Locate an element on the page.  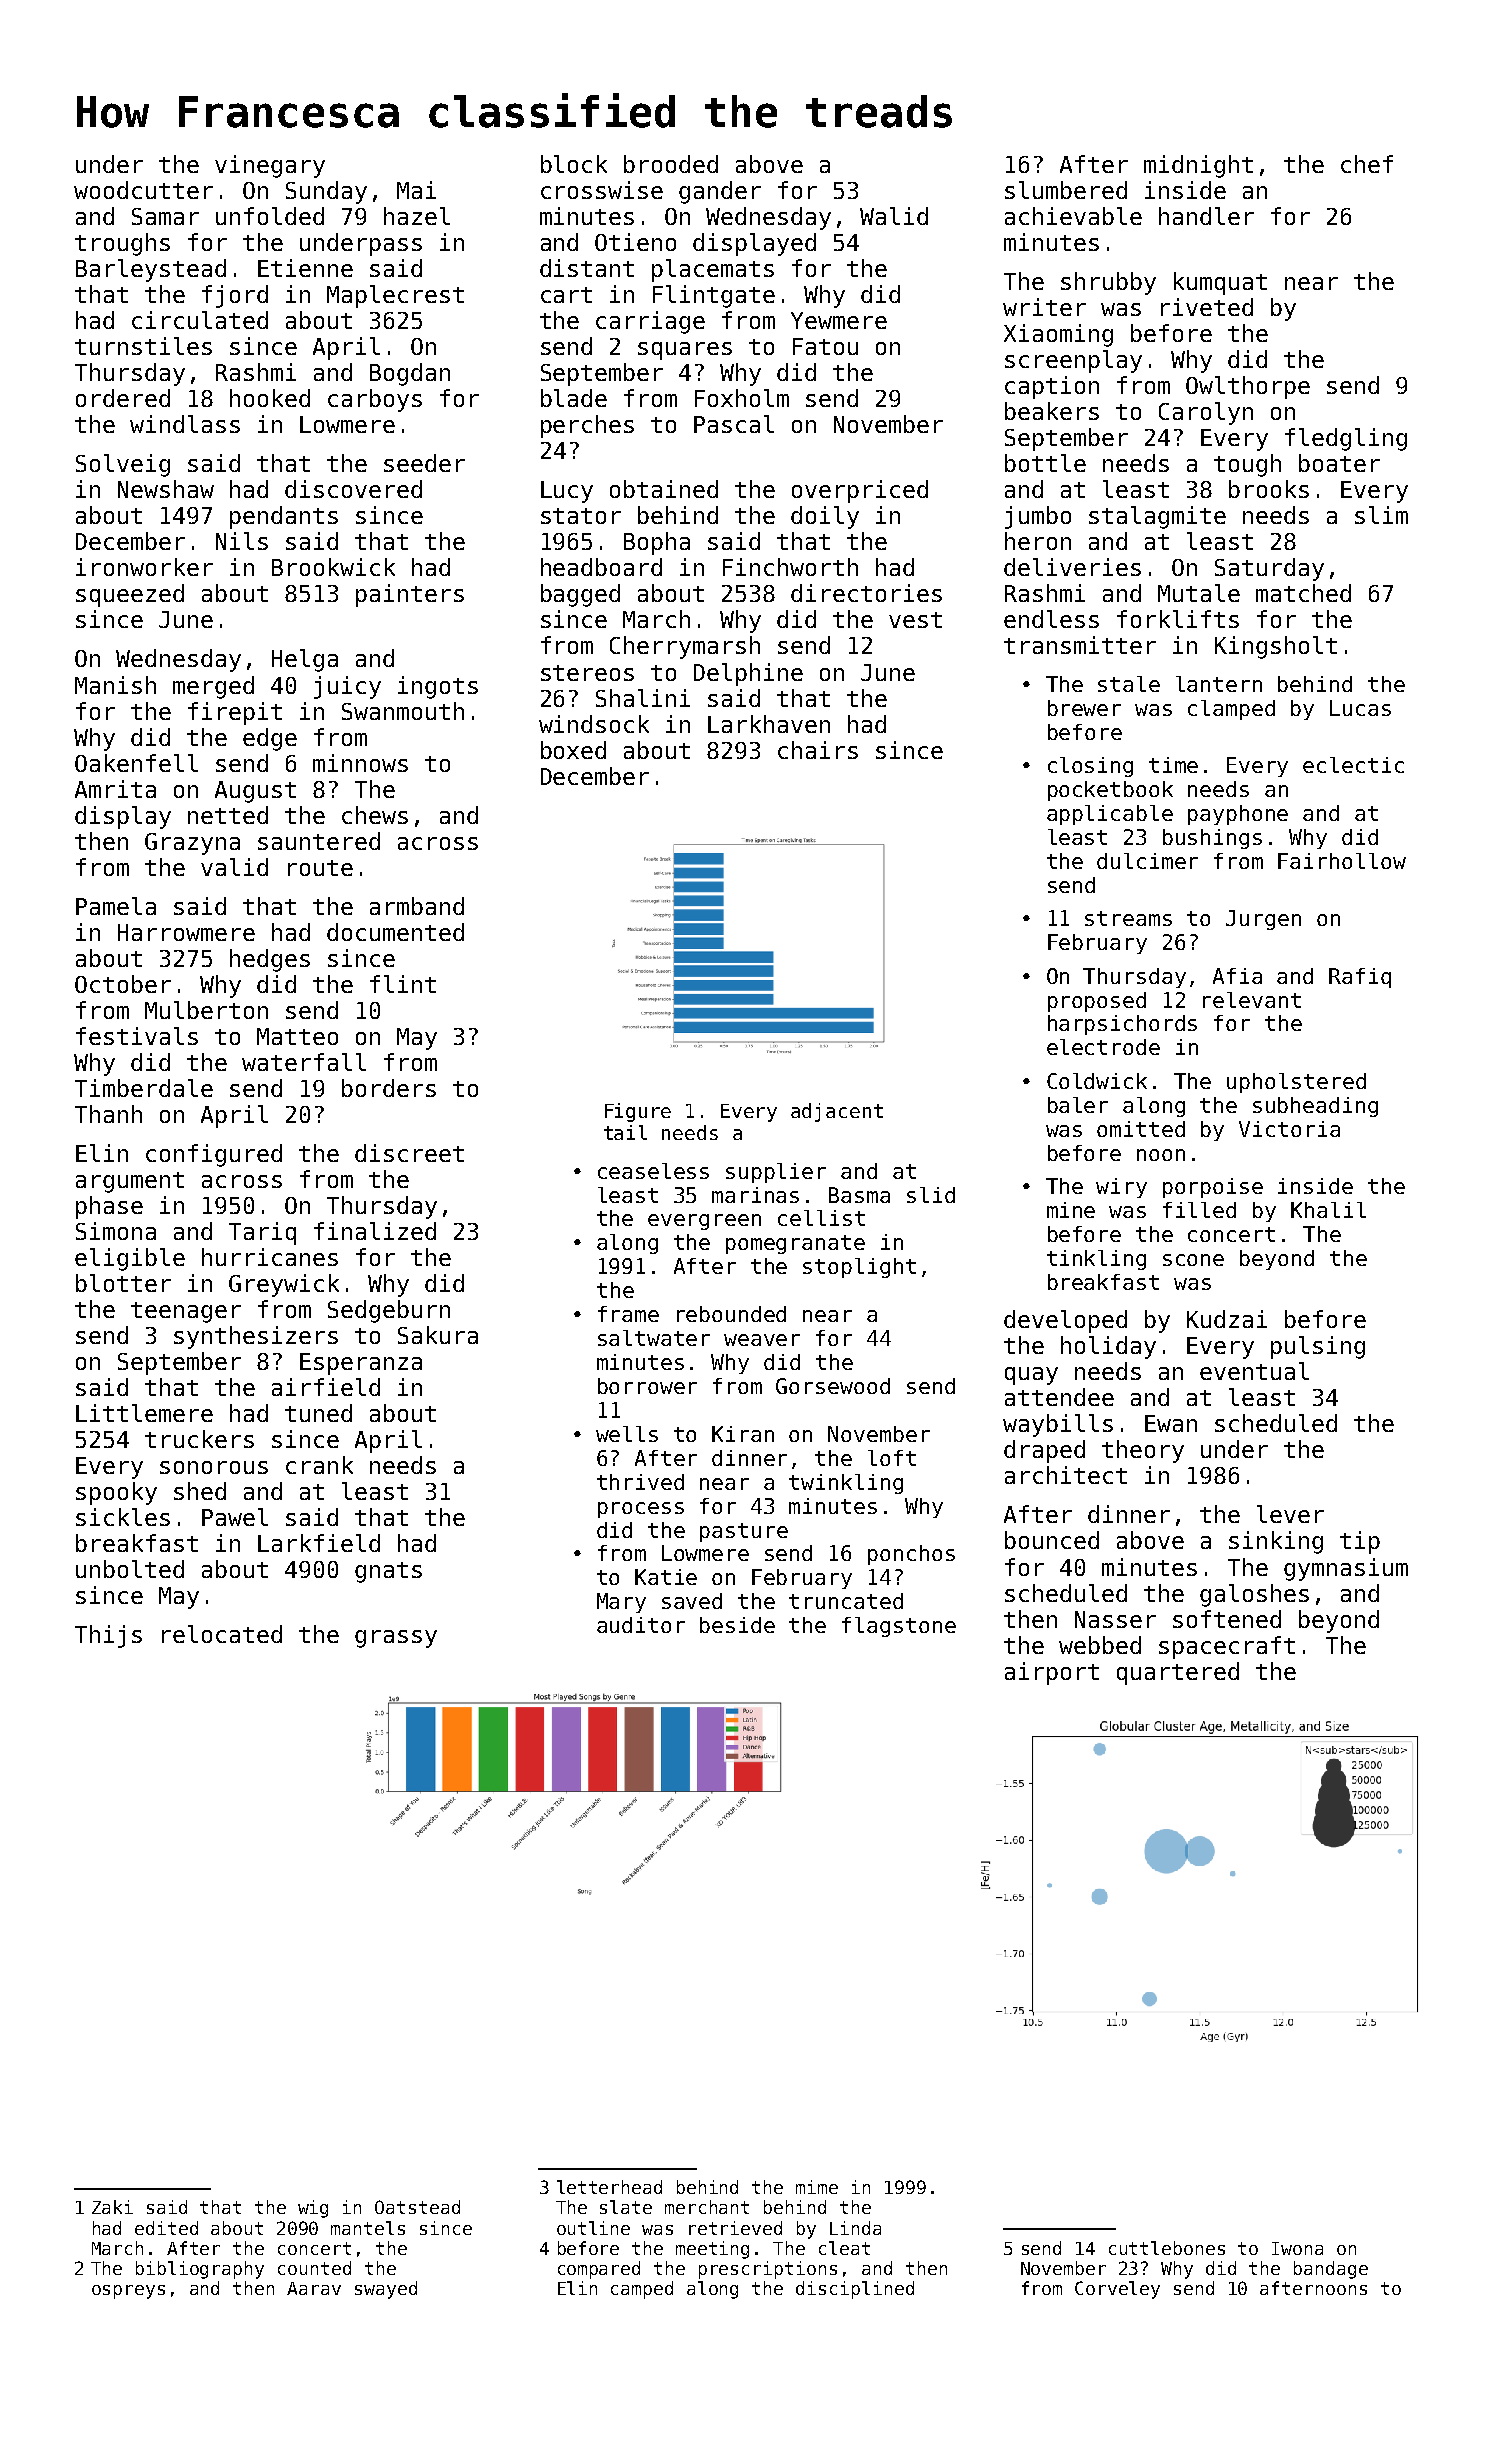
woodcutter is located at coordinates (143, 190).
